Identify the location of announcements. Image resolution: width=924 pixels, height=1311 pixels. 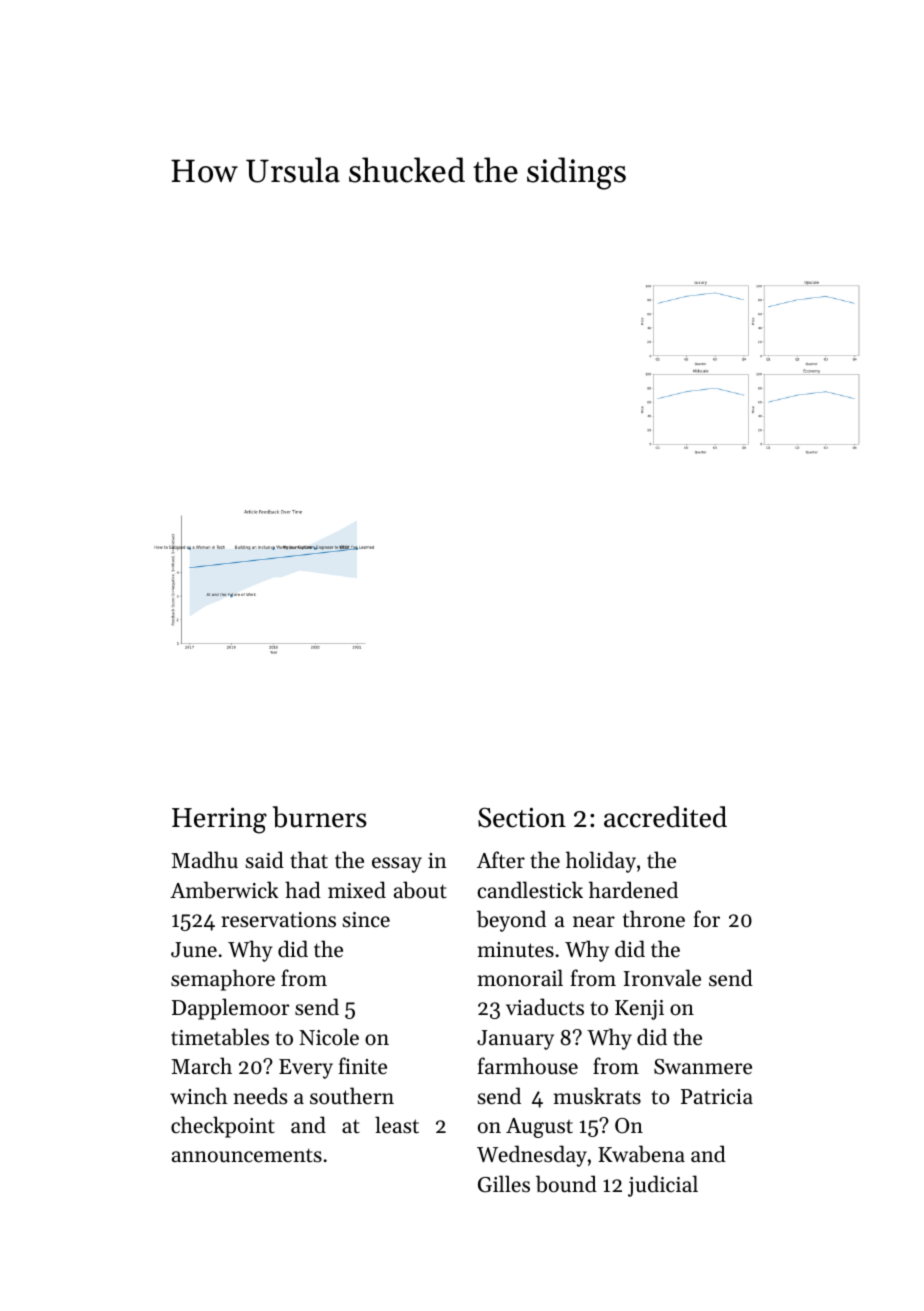
(247, 1155).
